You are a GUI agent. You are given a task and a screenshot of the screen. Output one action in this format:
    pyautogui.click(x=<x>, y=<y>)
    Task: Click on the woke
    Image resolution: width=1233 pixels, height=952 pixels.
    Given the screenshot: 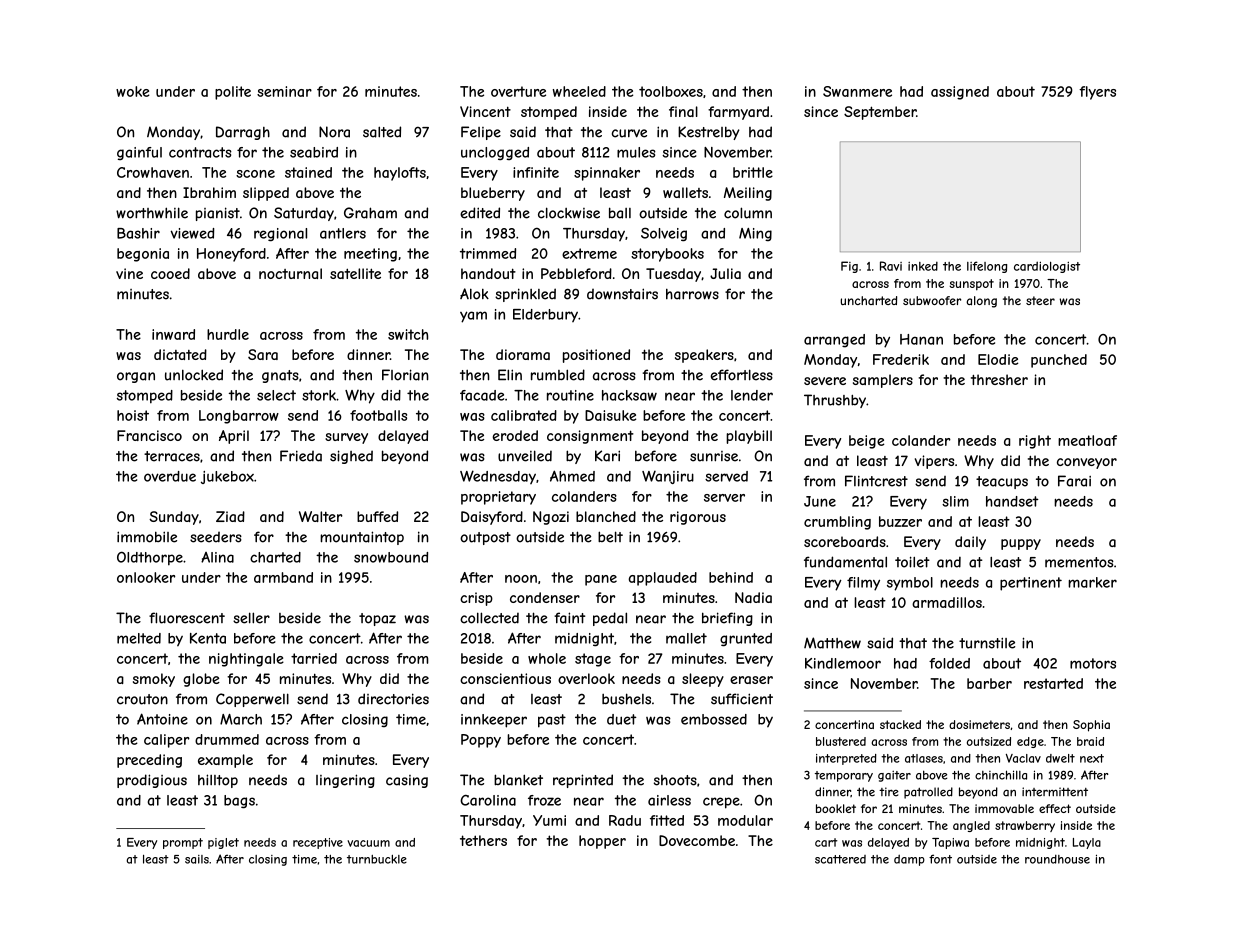 What is the action you would take?
    pyautogui.click(x=133, y=91)
